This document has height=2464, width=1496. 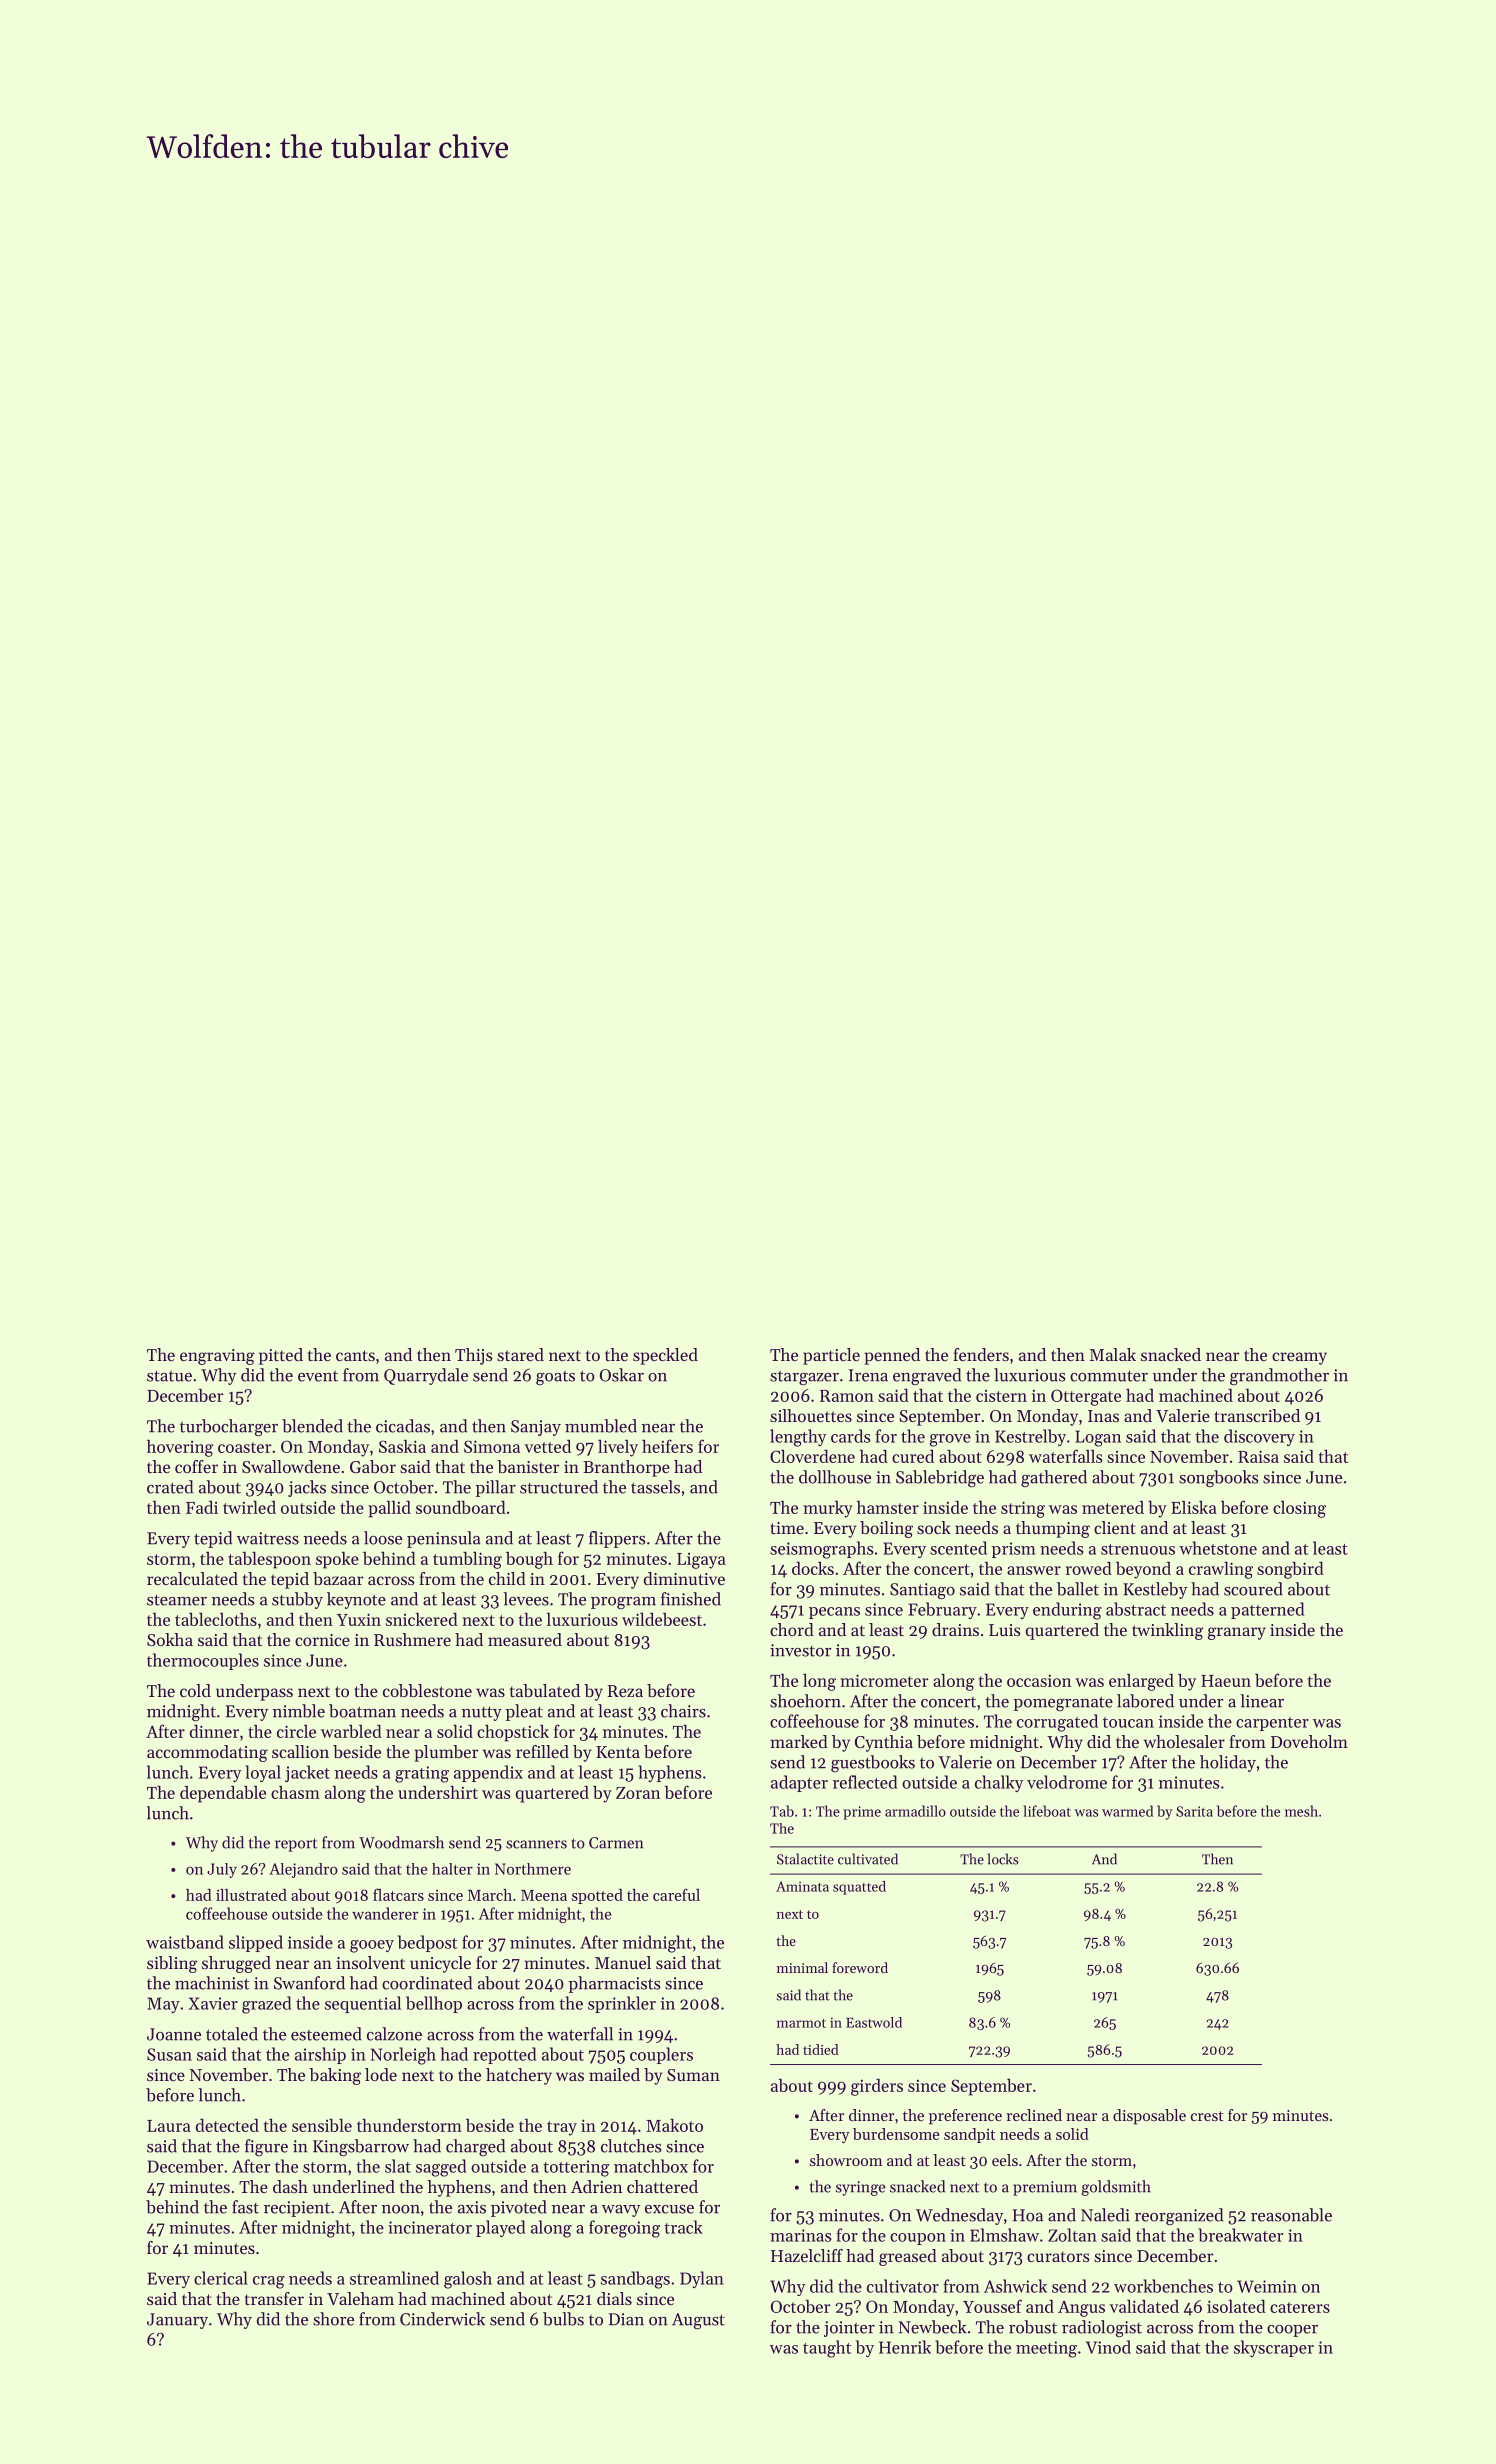 I want to click on Raisa, so click(x=1258, y=1456).
